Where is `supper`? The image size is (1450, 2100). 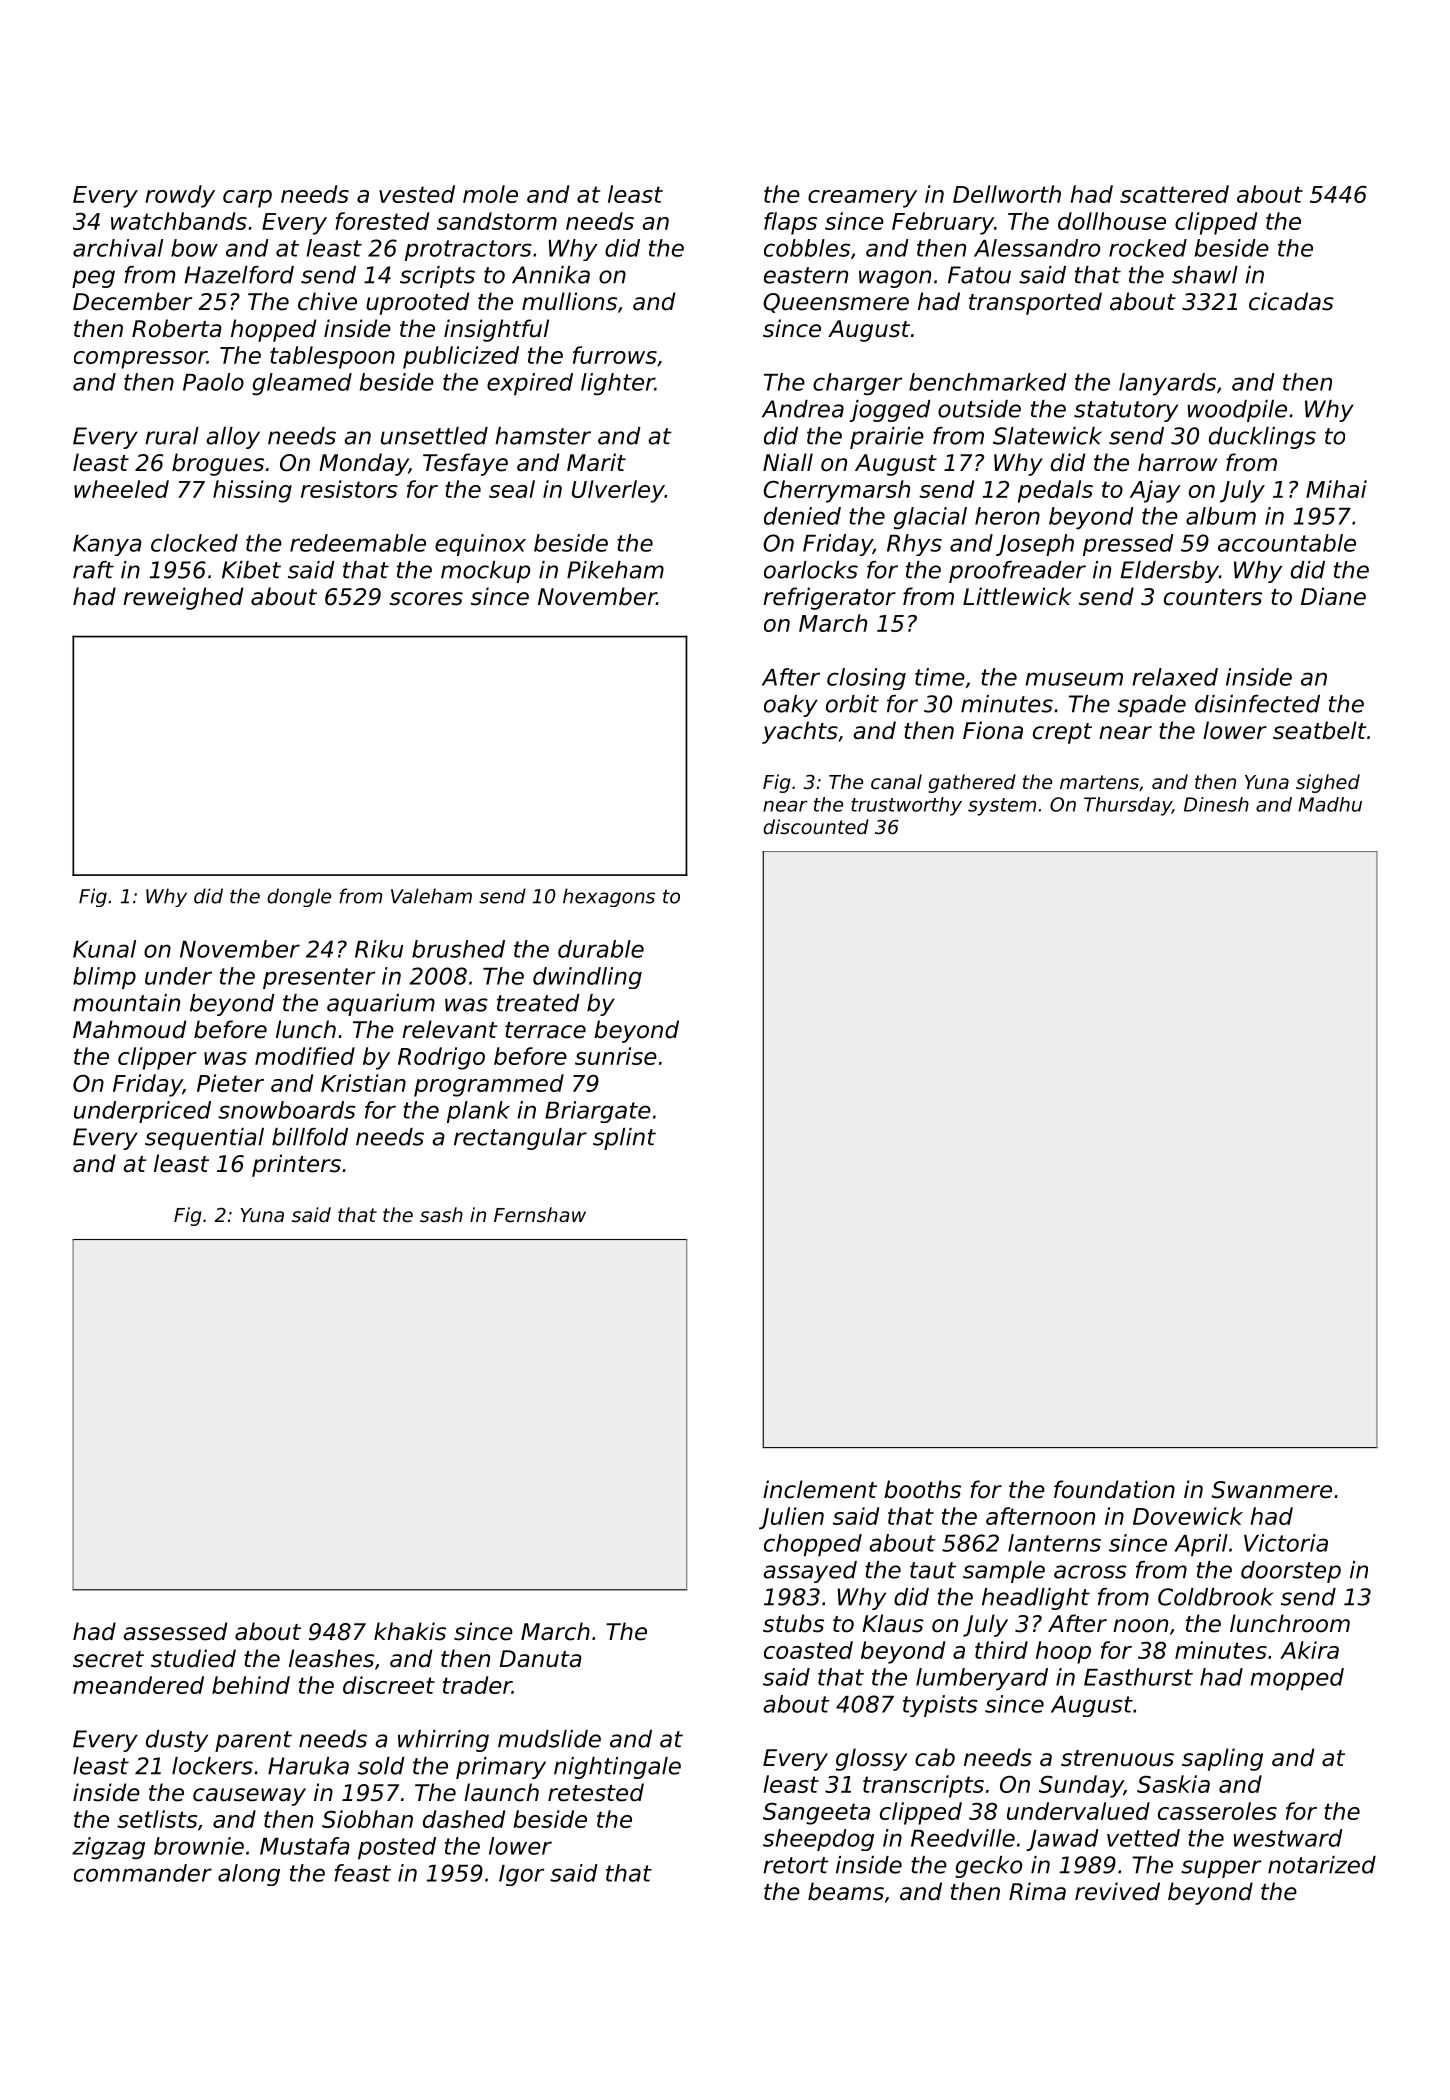
supper is located at coordinates (1221, 1869).
